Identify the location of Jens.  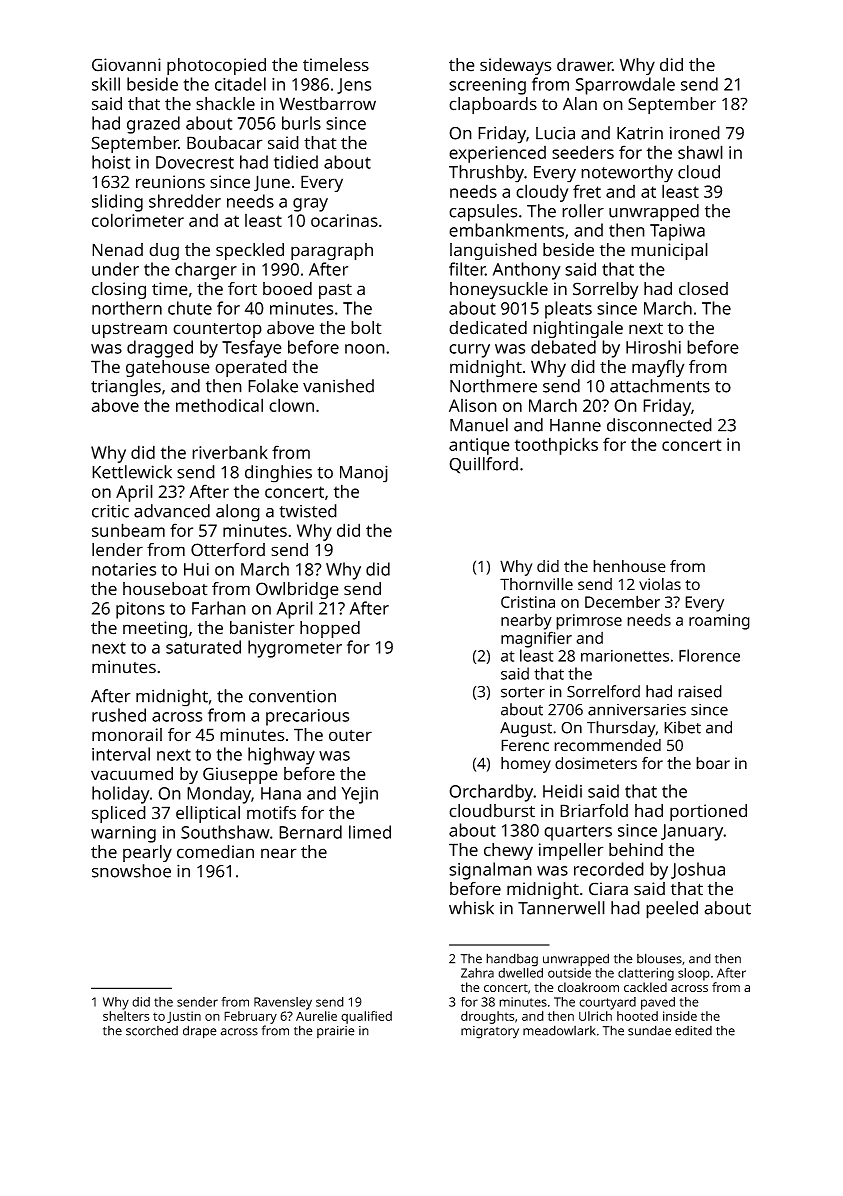
(354, 86).
